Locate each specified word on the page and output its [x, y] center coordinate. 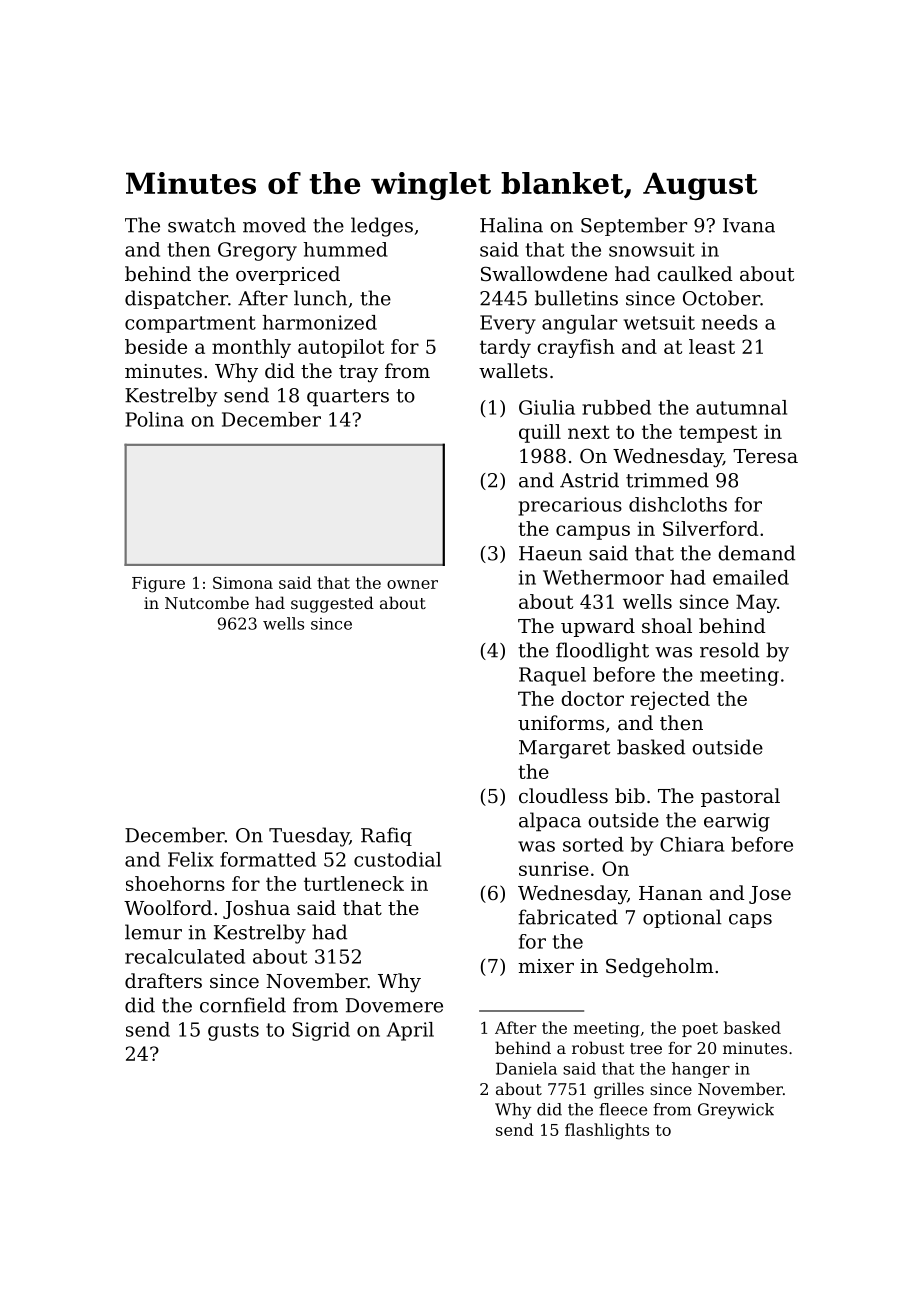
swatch [202, 225]
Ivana [749, 225]
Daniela [526, 1068]
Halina [511, 225]
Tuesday [309, 837]
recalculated [185, 956]
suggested [332, 604]
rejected [670, 700]
